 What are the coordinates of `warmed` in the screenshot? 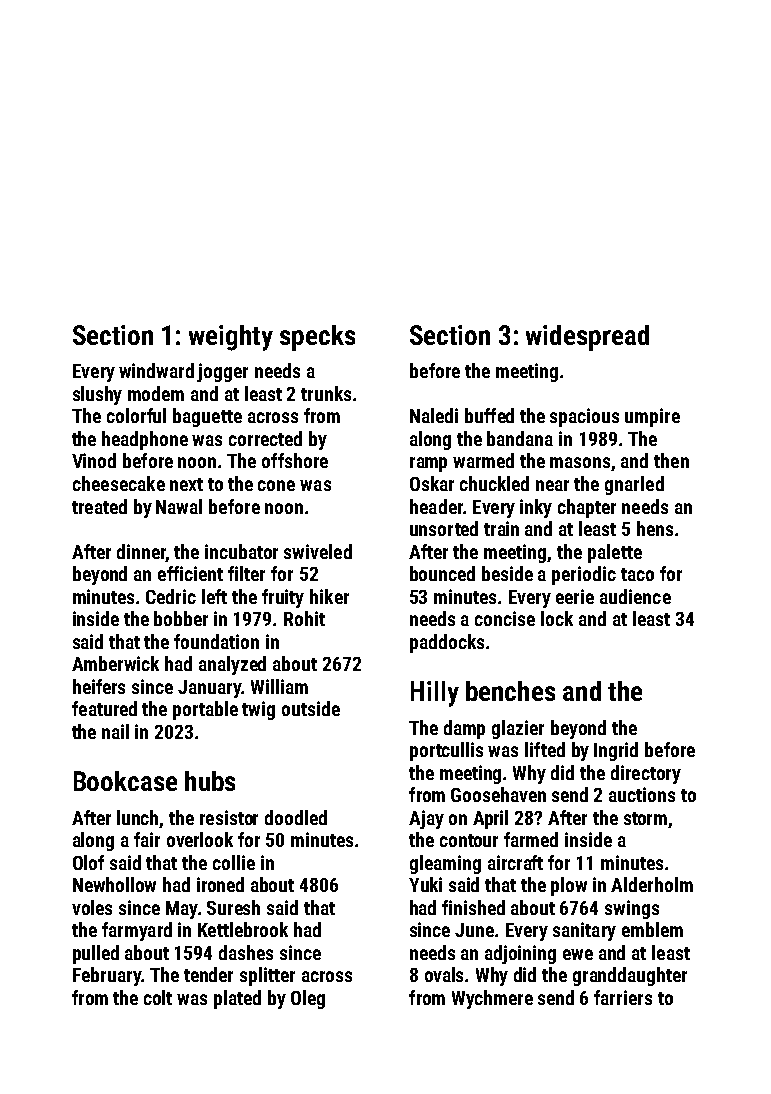 It's located at (483, 460).
